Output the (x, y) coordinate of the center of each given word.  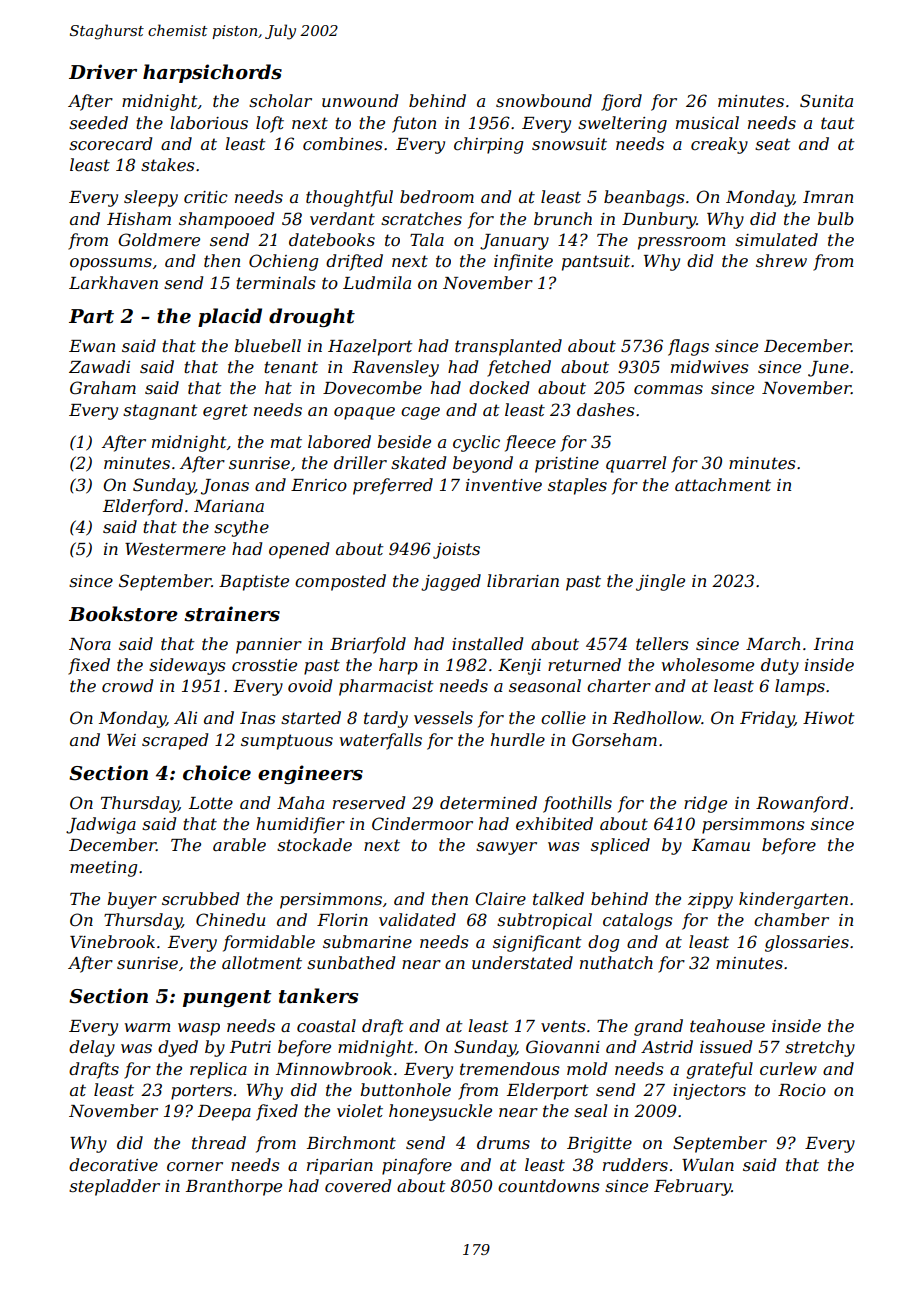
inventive (504, 485)
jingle (660, 582)
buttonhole (405, 1089)
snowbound (544, 100)
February (692, 1187)
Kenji (519, 667)
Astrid (667, 1046)
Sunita (826, 100)
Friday (767, 719)
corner (195, 1166)
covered (358, 1185)
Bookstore (123, 614)
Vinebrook (112, 941)
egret (225, 412)
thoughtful (349, 198)
